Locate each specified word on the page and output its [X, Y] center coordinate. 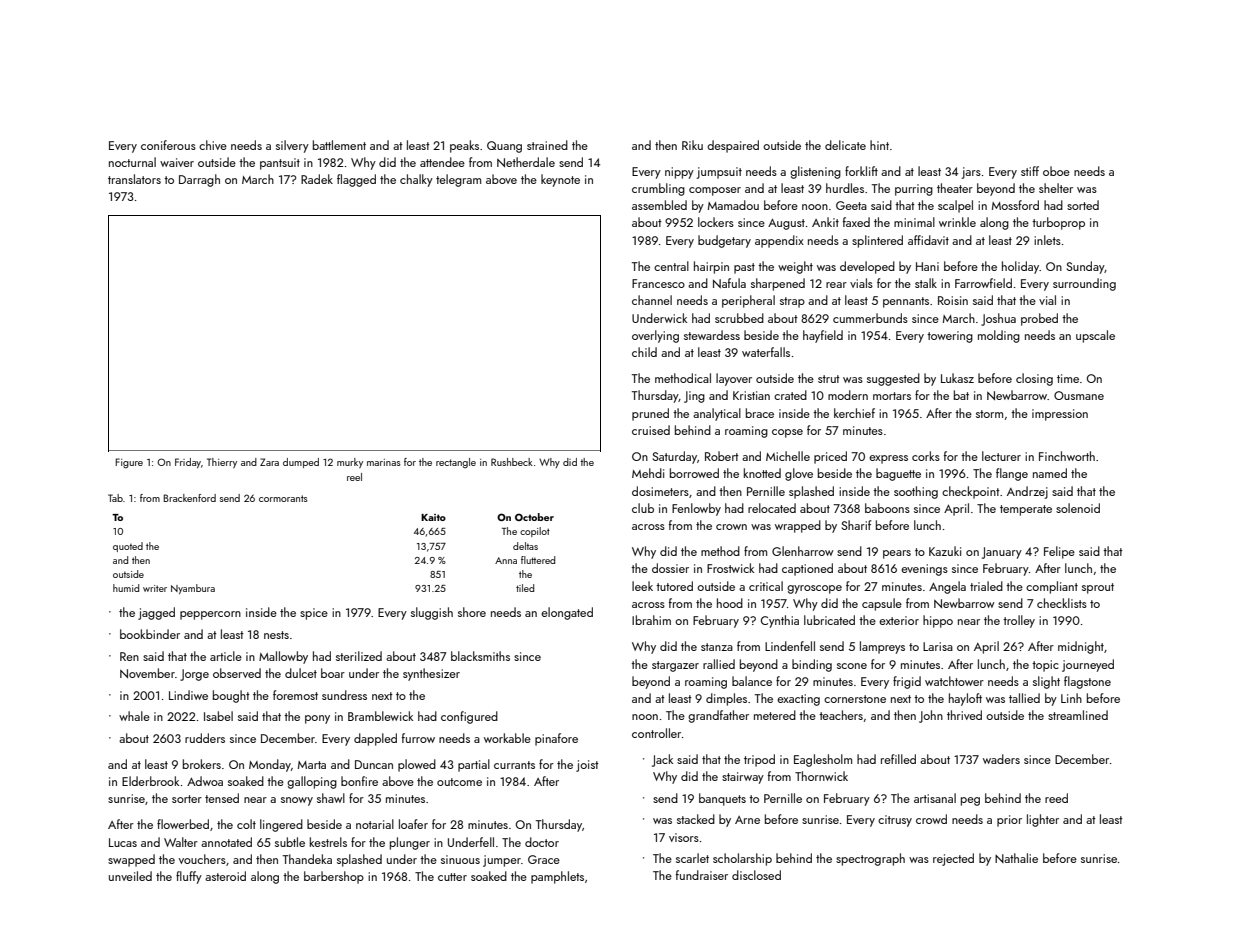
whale [134, 716]
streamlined [1078, 715]
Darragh [199, 180]
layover [734, 379]
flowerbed [183, 824]
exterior [899, 620]
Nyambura [193, 589]
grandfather [718, 716]
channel [652, 300]
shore [472, 612]
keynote [560, 180]
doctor [542, 842]
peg [970, 801]
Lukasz [957, 378]
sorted [1083, 205]
